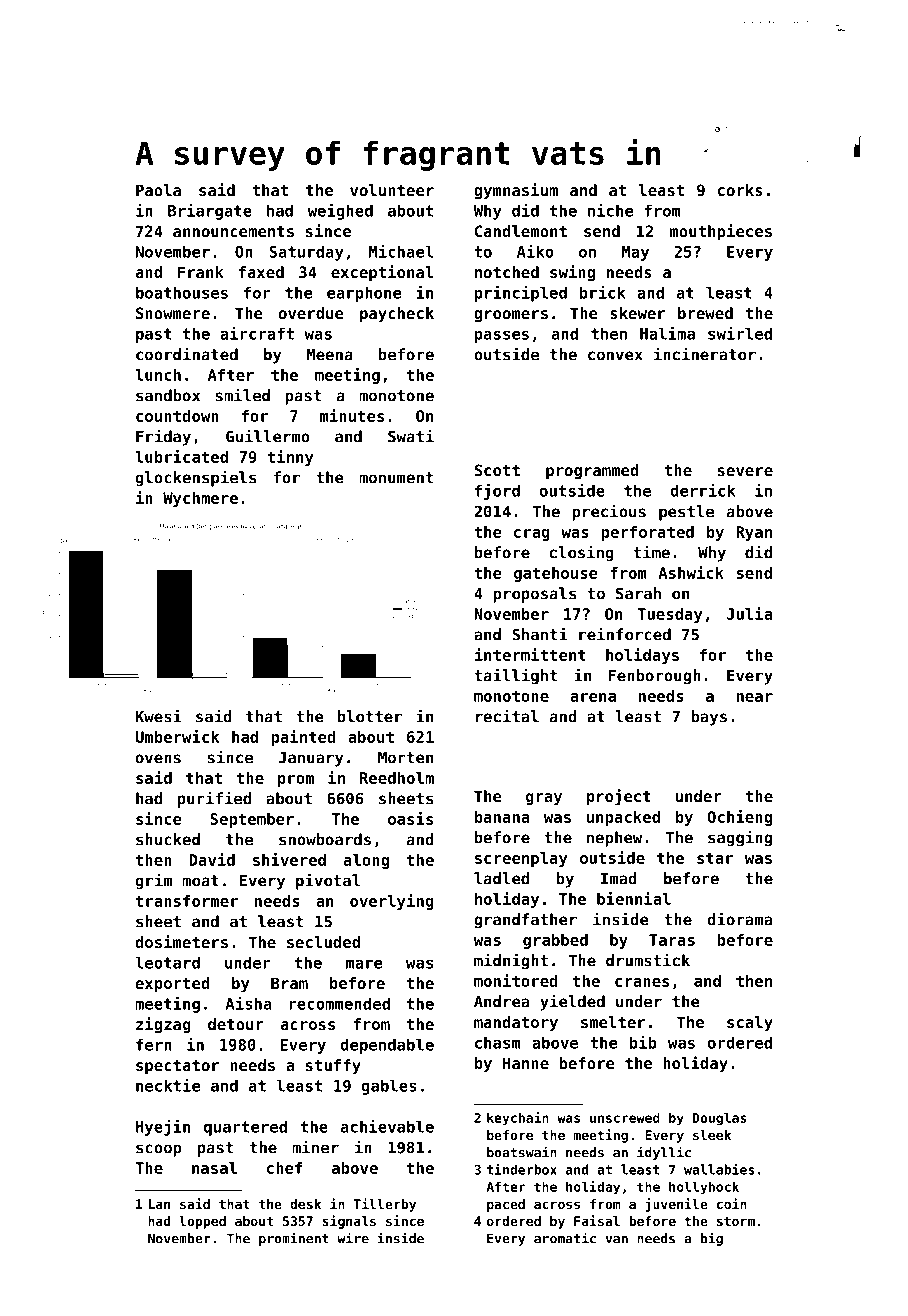 This screenshot has height=1316, width=908. I want to click on corks, so click(740, 190).
